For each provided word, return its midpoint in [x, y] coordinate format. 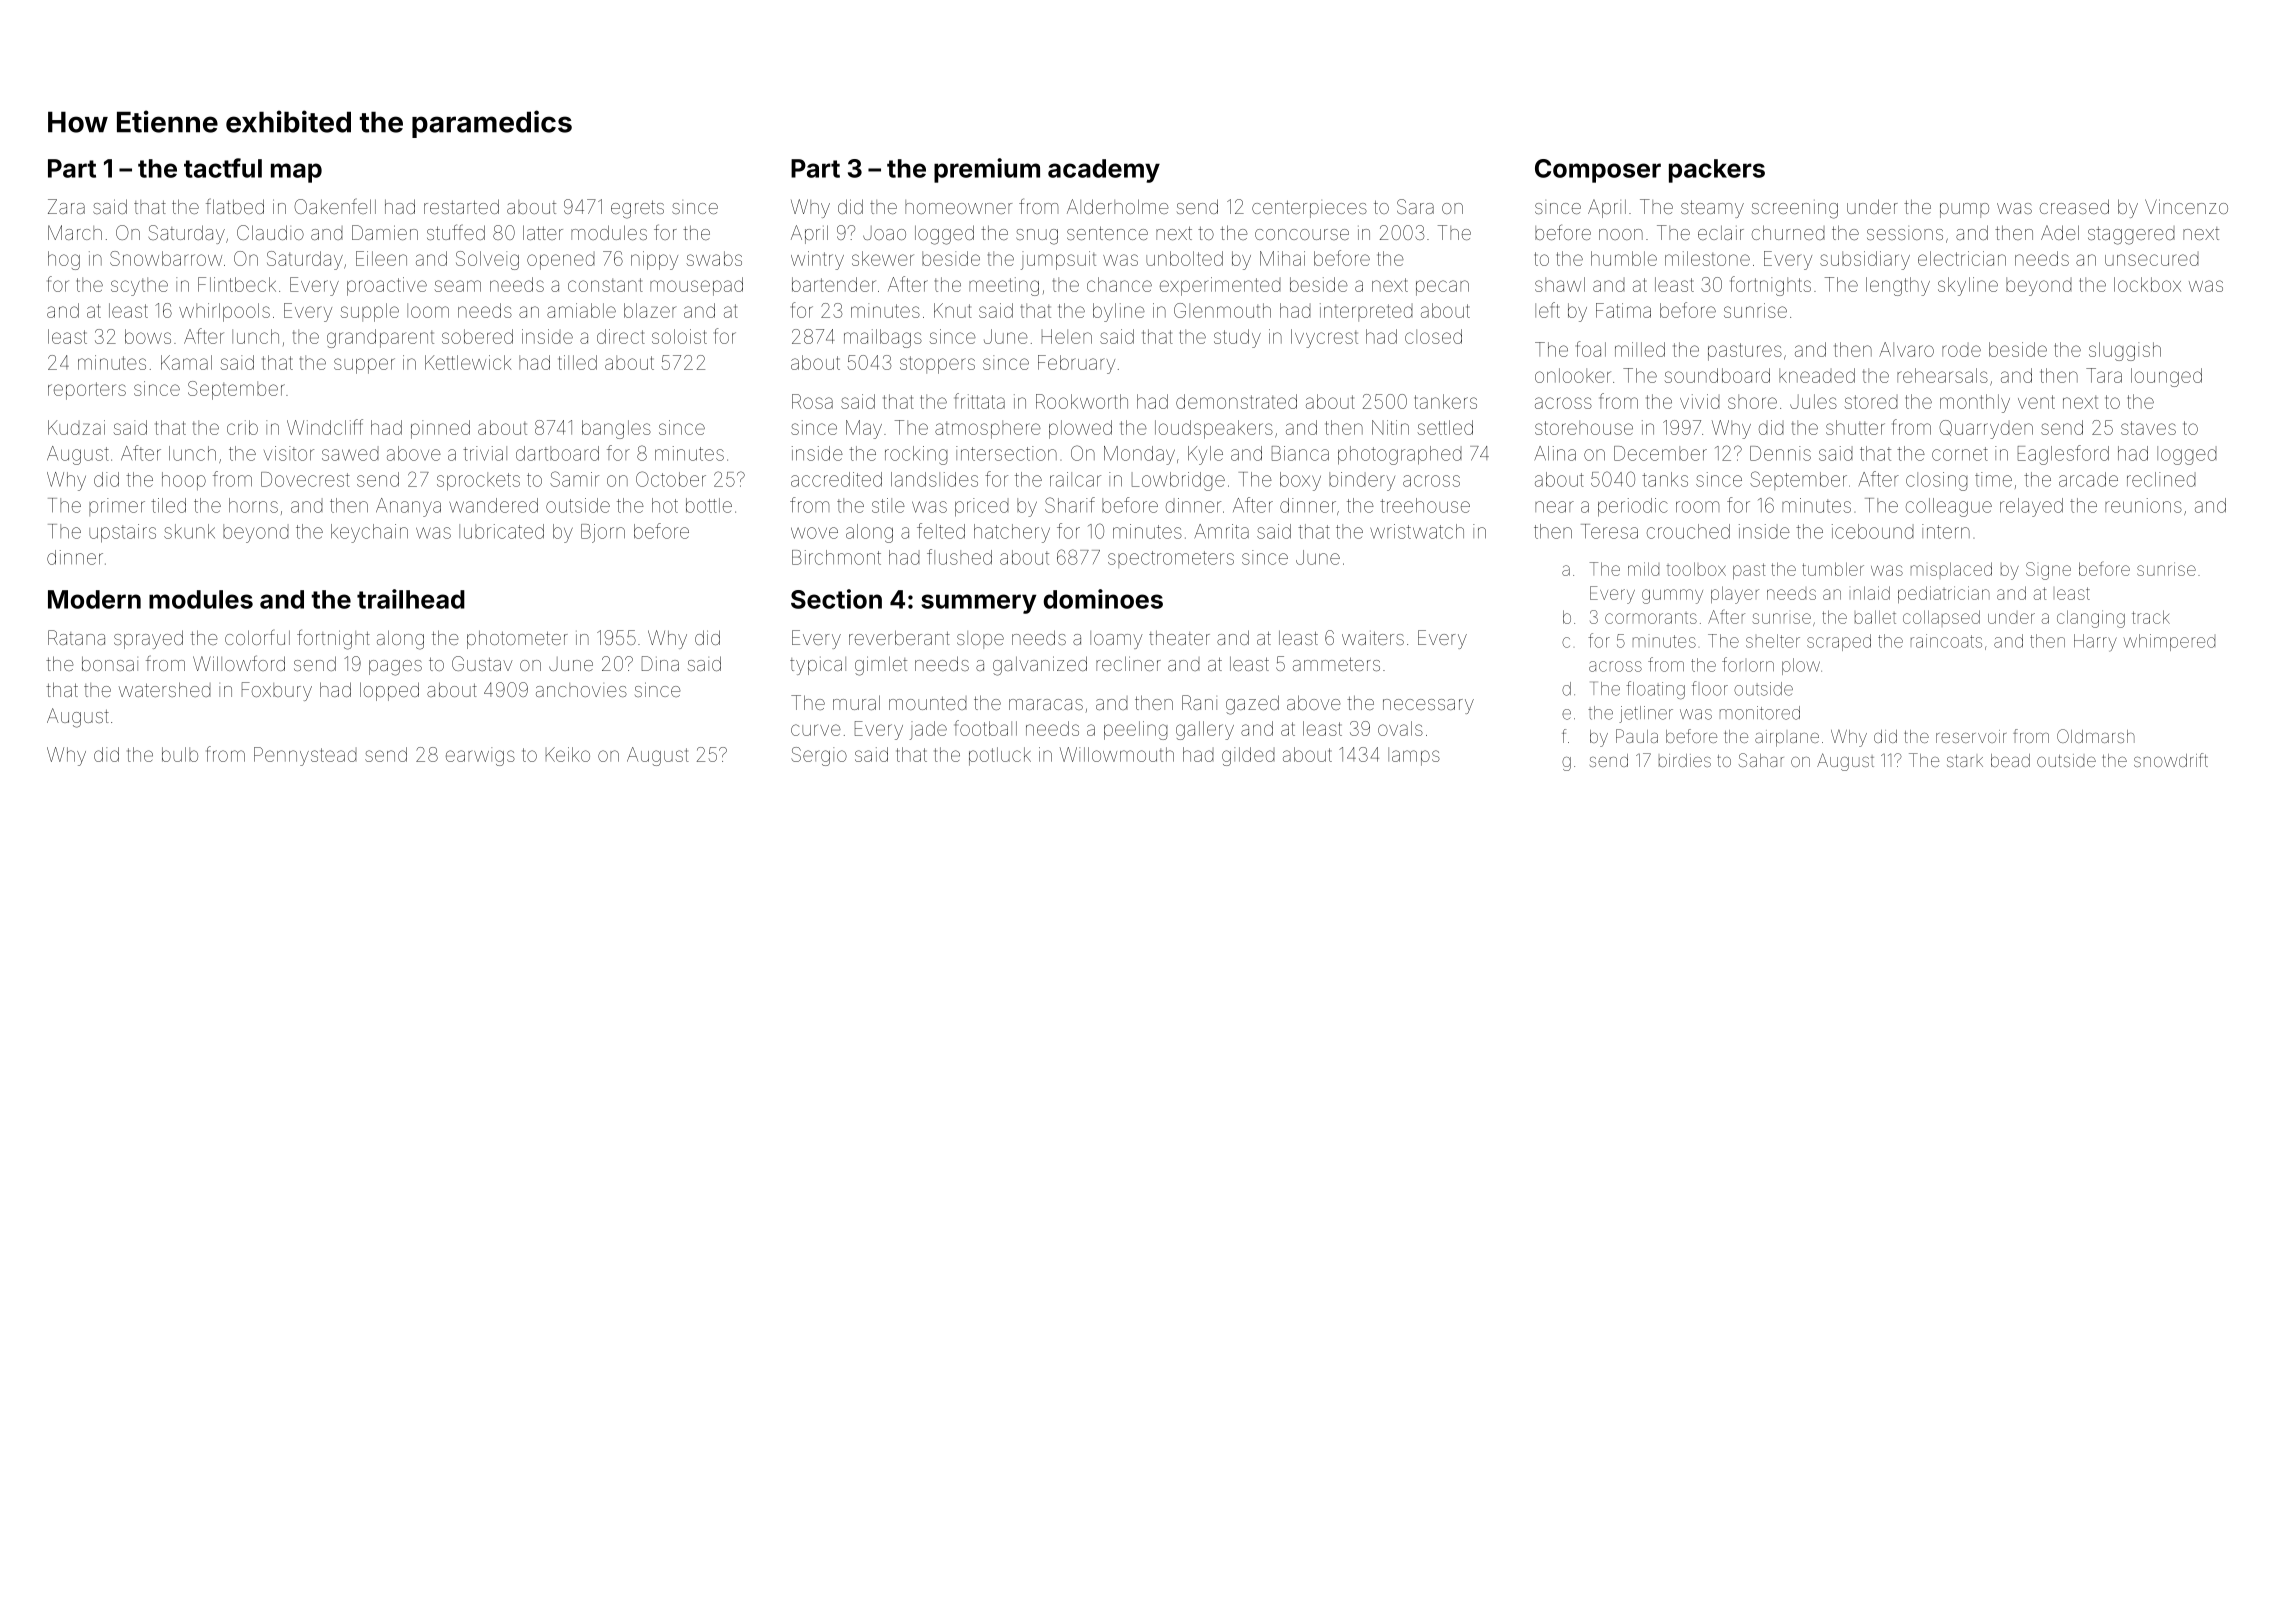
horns [253, 505]
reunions [2143, 505]
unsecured [2152, 259]
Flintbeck [237, 284]
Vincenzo [2186, 206]
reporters [87, 391]
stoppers [937, 365]
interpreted [1366, 312]
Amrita [1222, 531]
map [296, 173]
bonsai [110, 663]
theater [1179, 637]
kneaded [1817, 375]
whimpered [2169, 642]
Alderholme [1118, 206]
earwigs [480, 756]
